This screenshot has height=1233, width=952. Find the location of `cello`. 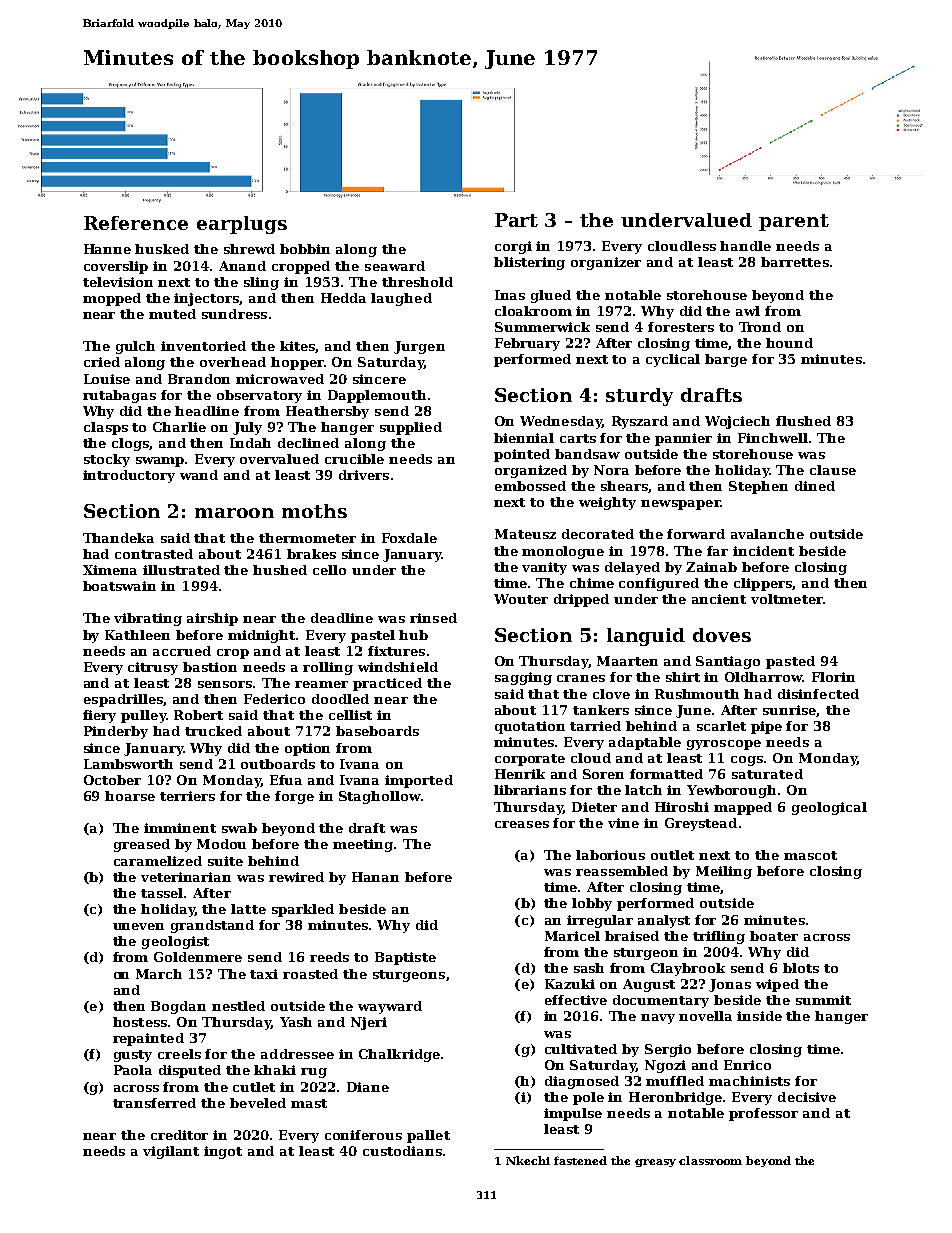

cello is located at coordinates (329, 570).
